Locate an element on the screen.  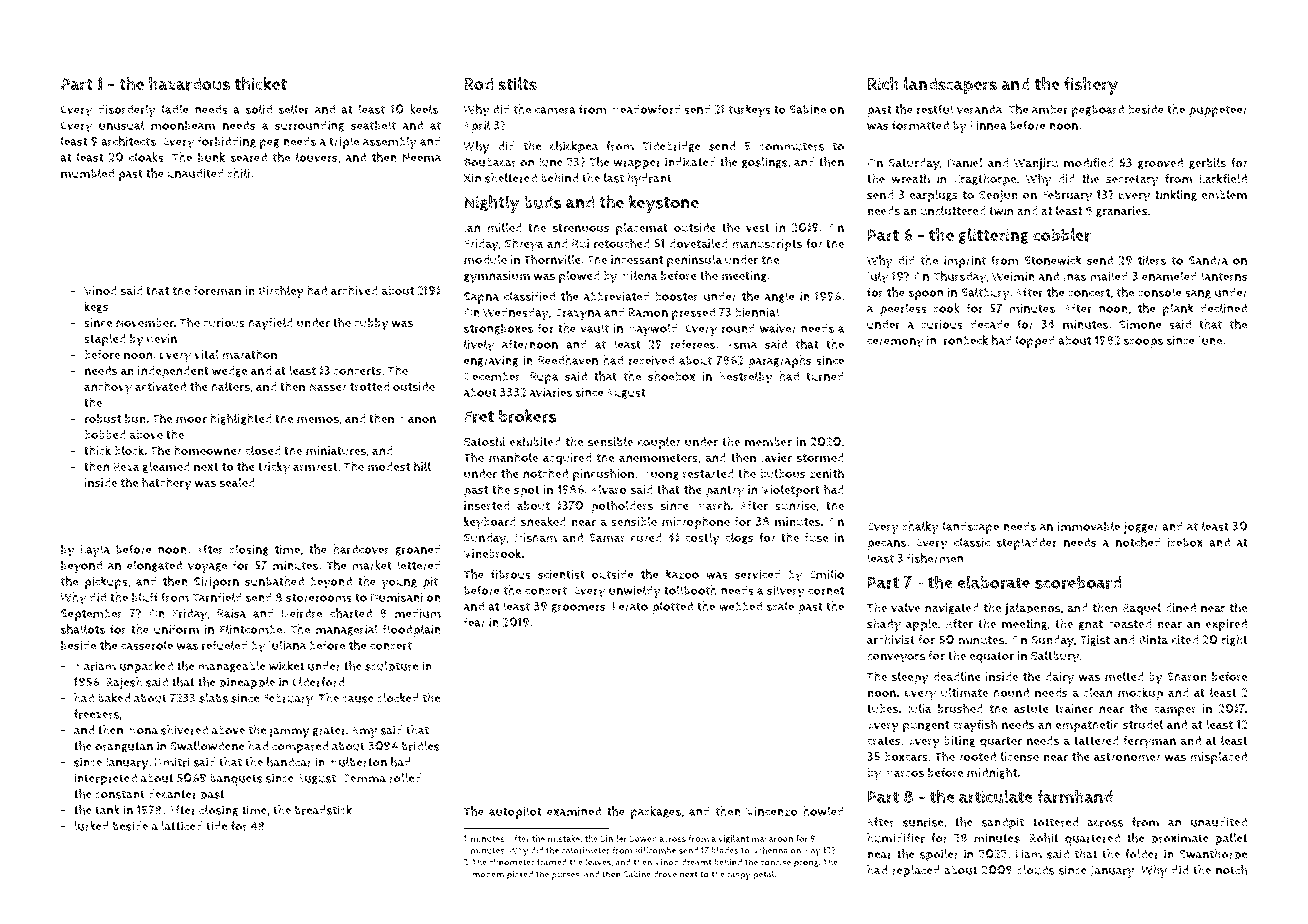
Meadowford is located at coordinates (645, 109).
